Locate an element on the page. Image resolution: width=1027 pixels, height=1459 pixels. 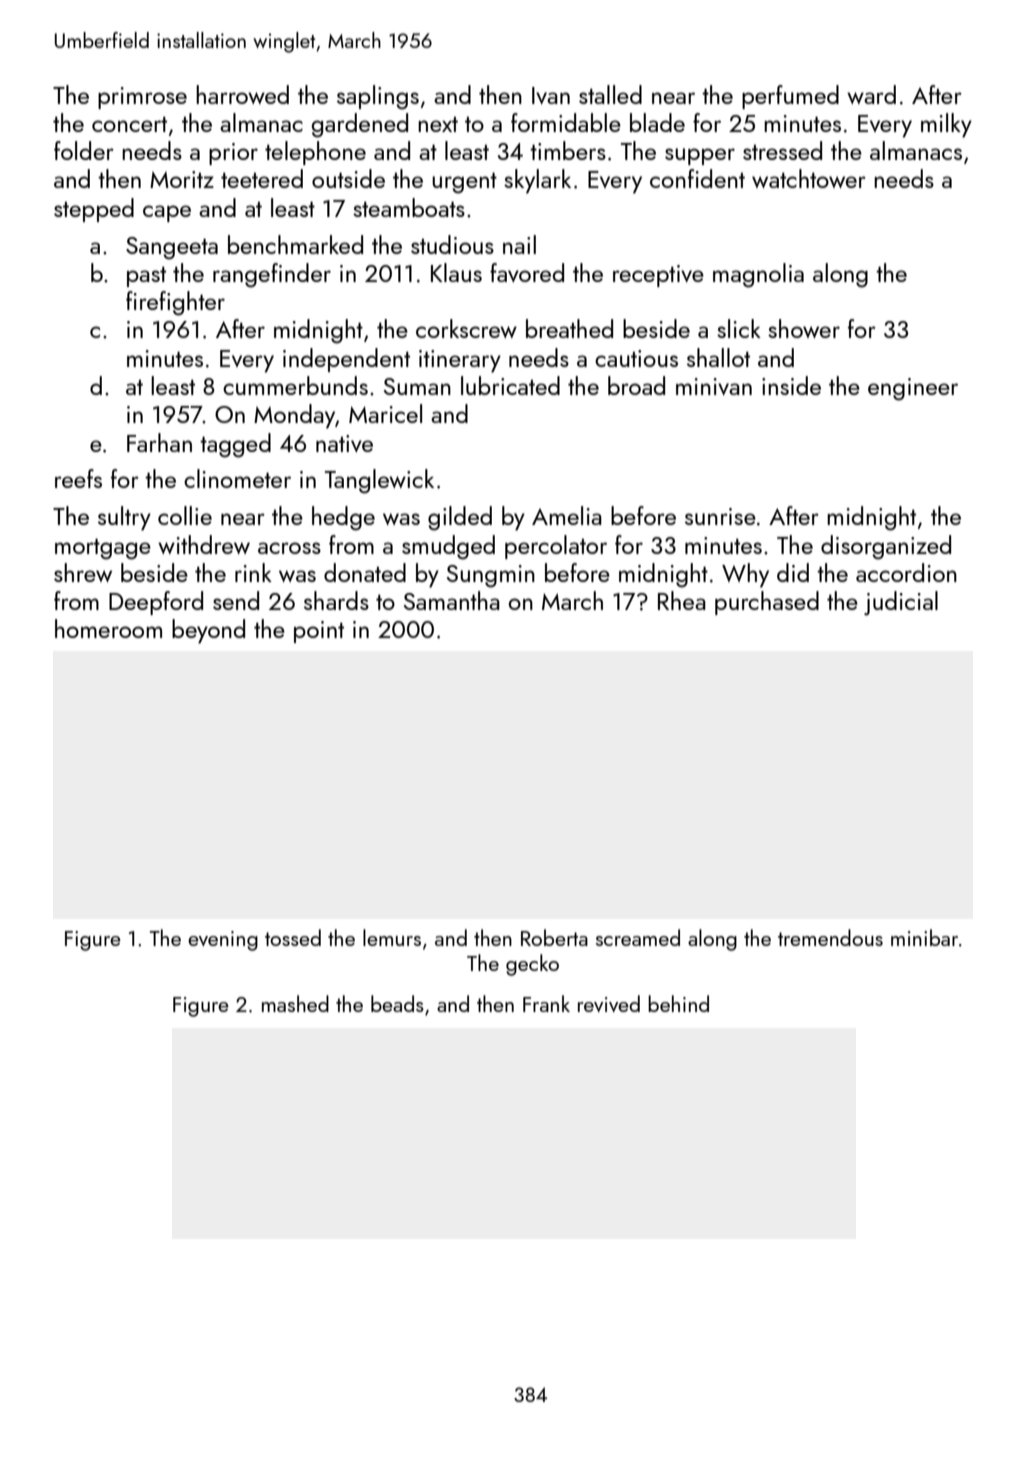
Frank is located at coordinates (546, 1003).
